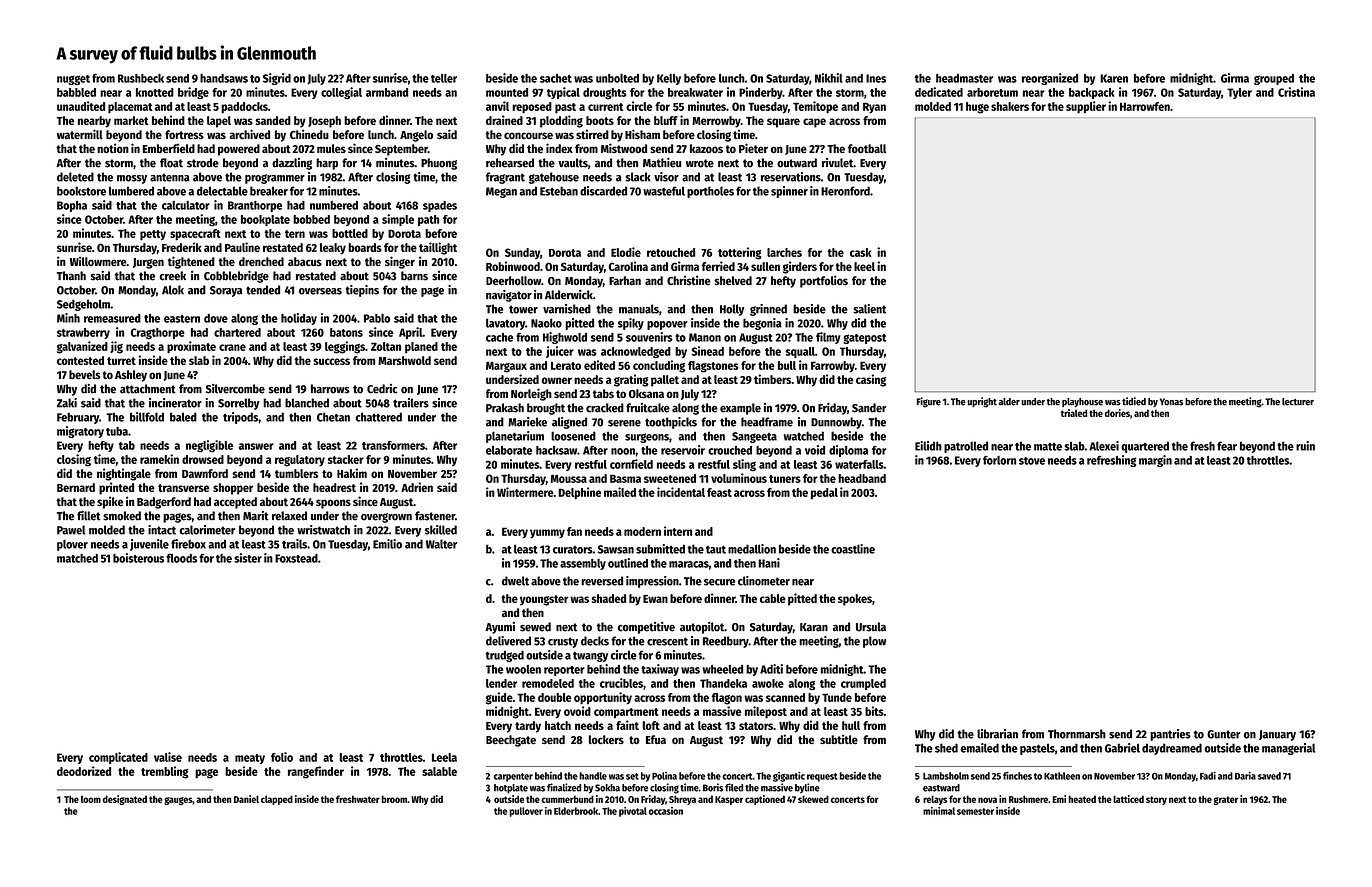  Describe the element at coordinates (574, 531) in the screenshot. I see `fan` at that location.
